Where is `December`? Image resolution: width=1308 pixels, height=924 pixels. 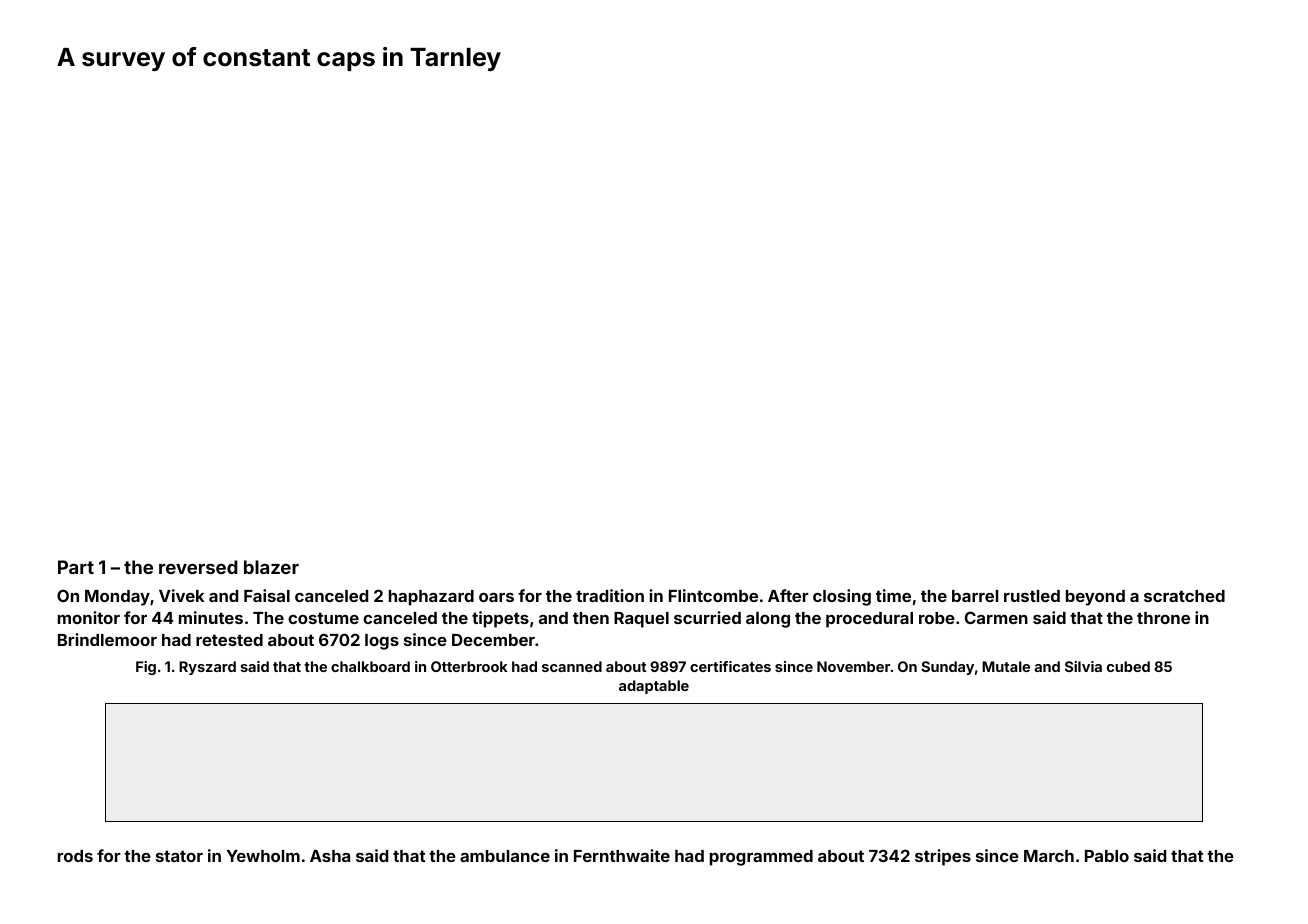 December is located at coordinates (493, 640).
